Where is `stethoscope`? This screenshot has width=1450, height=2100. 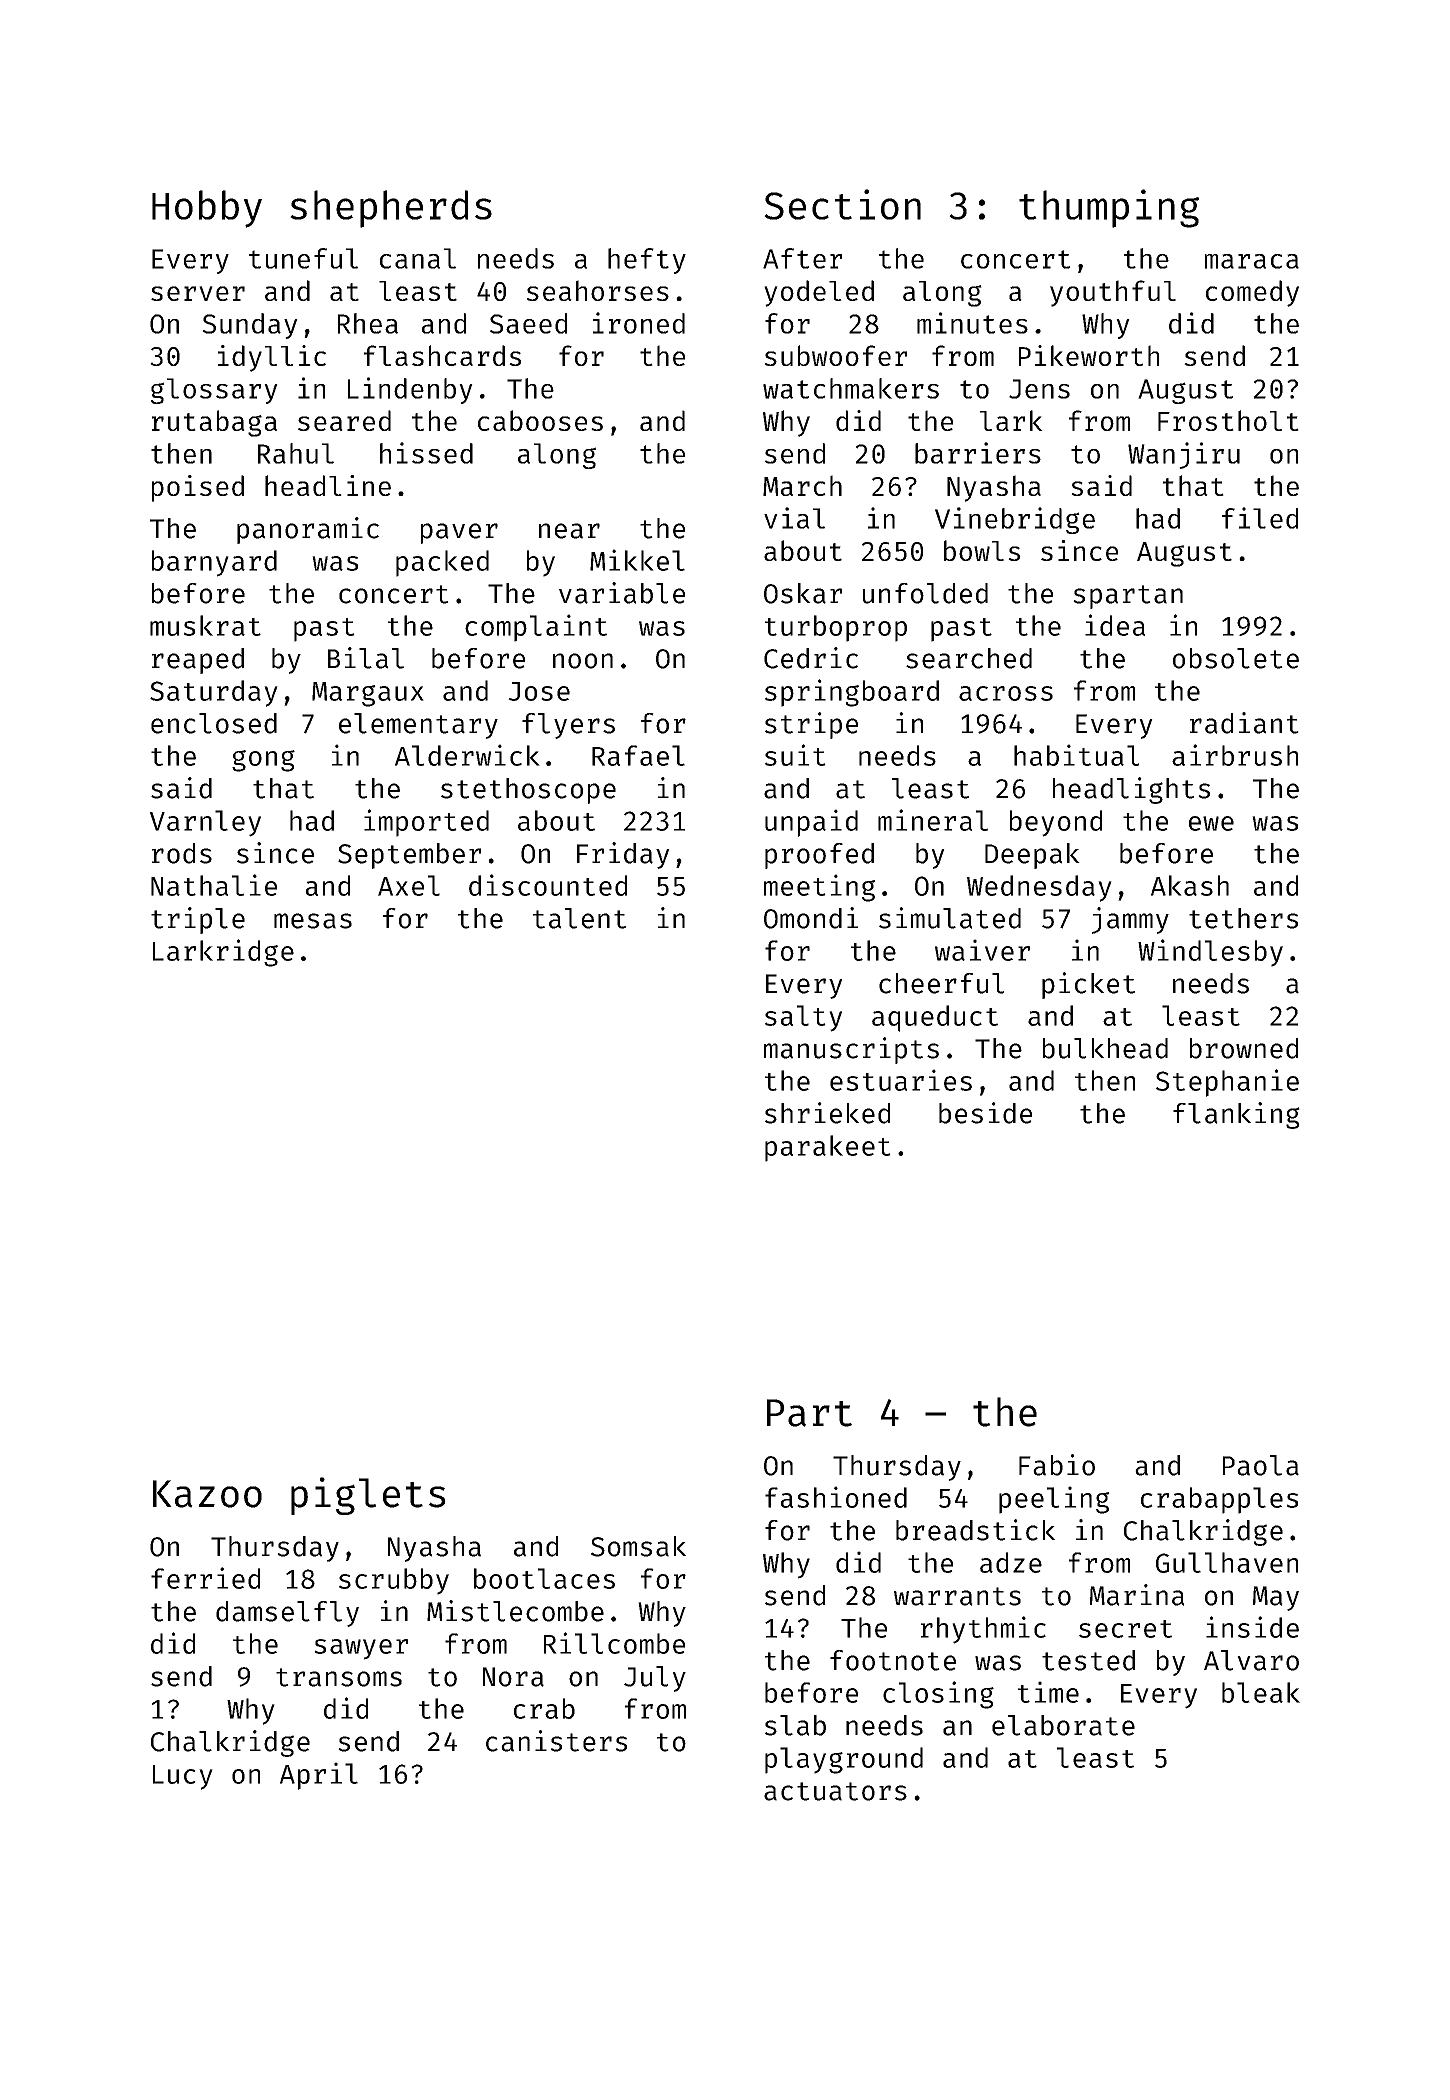
stethoscope is located at coordinates (528, 791).
